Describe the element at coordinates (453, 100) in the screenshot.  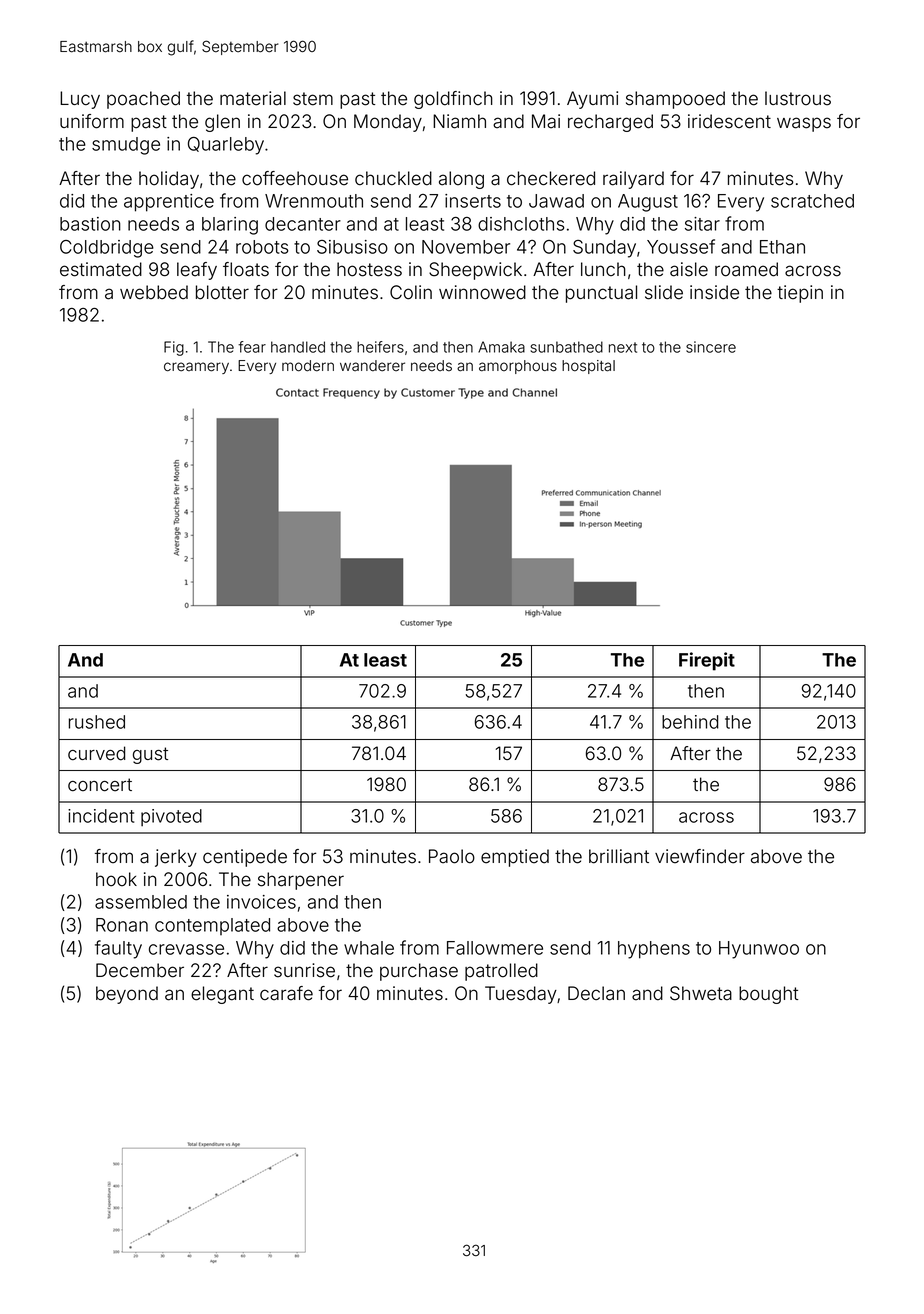
I see `goldfinch` at that location.
